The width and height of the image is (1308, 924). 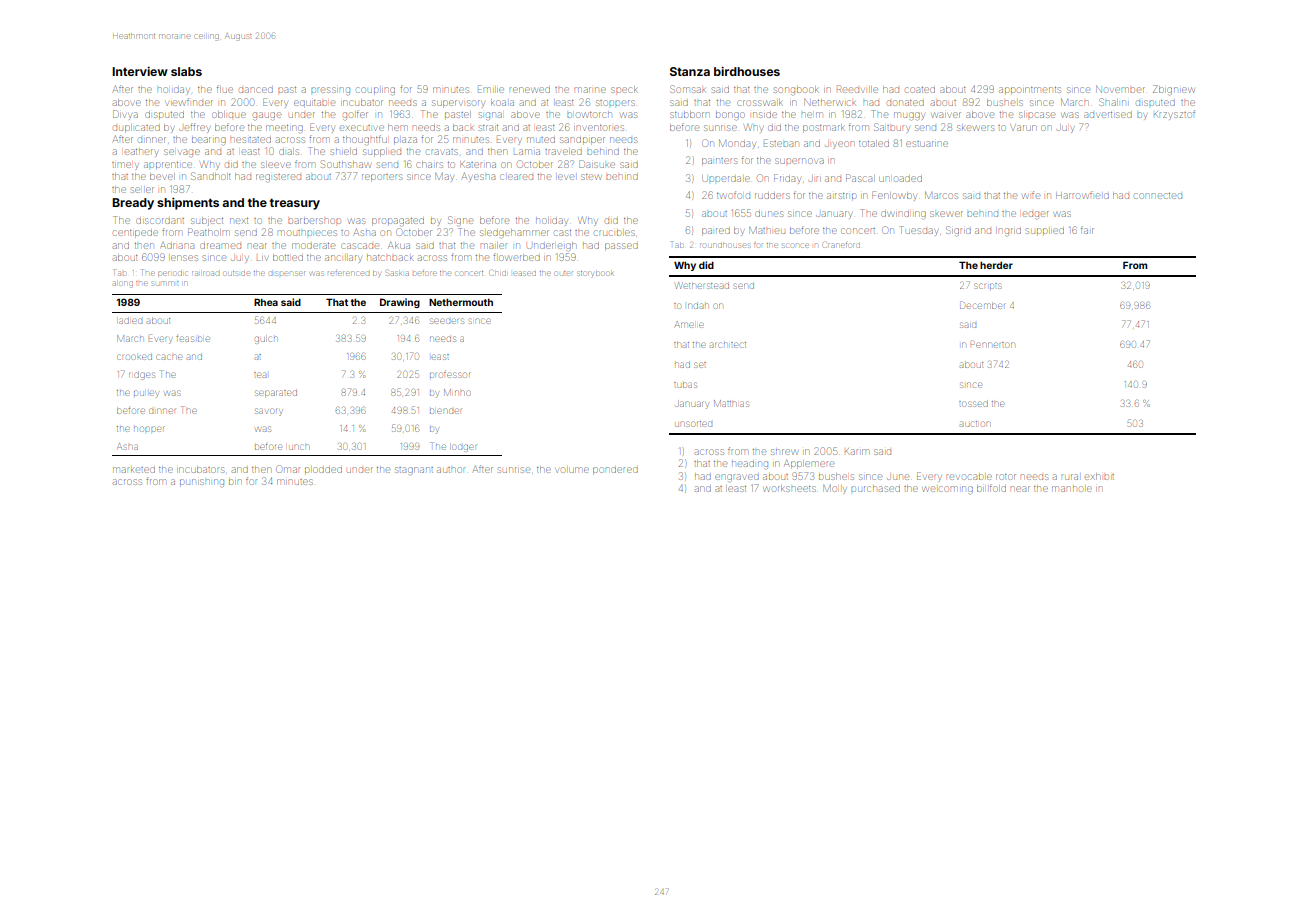 What do you see at coordinates (186, 71) in the image?
I see `slabs` at bounding box center [186, 71].
